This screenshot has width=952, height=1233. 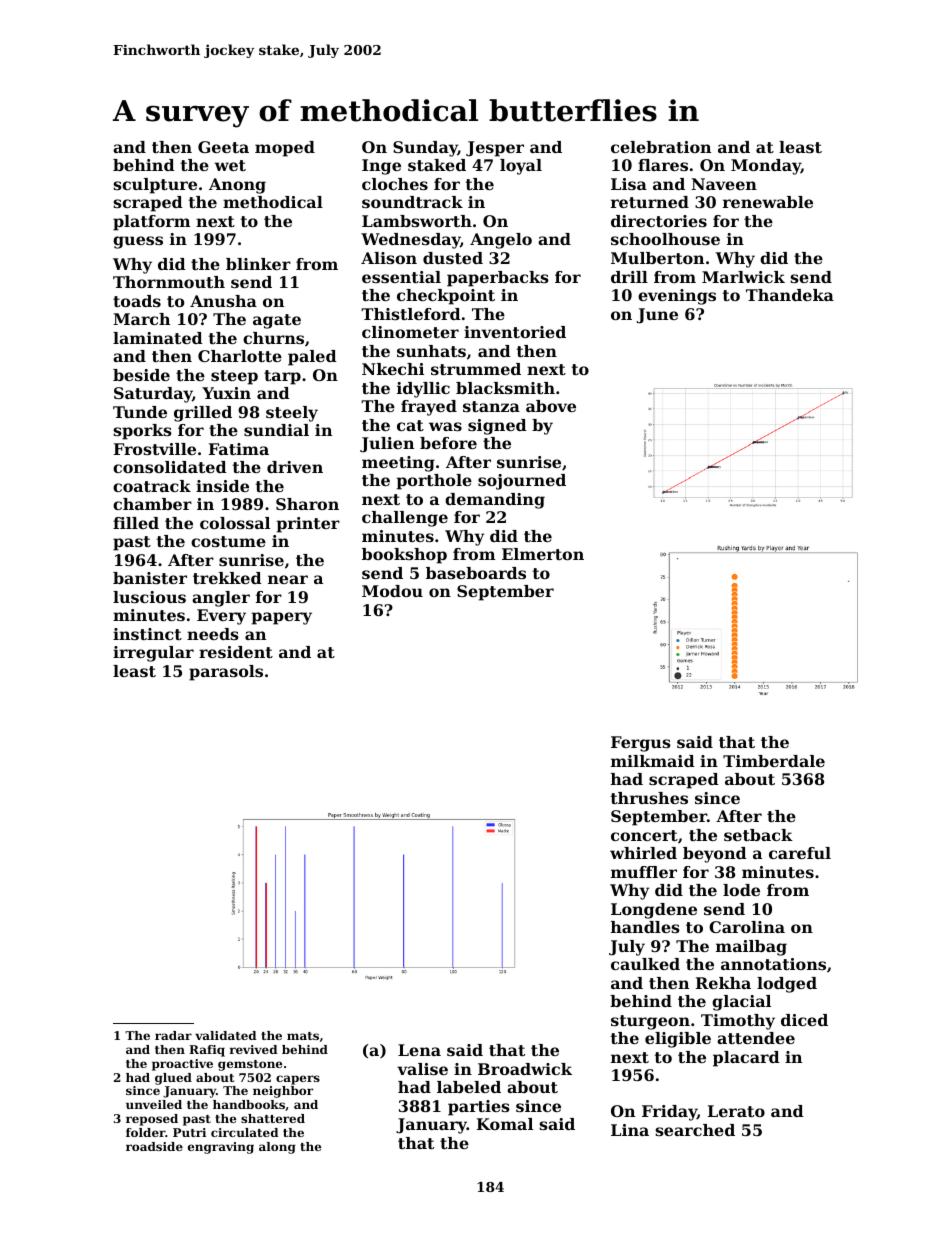 I want to click on guess, so click(x=138, y=242).
